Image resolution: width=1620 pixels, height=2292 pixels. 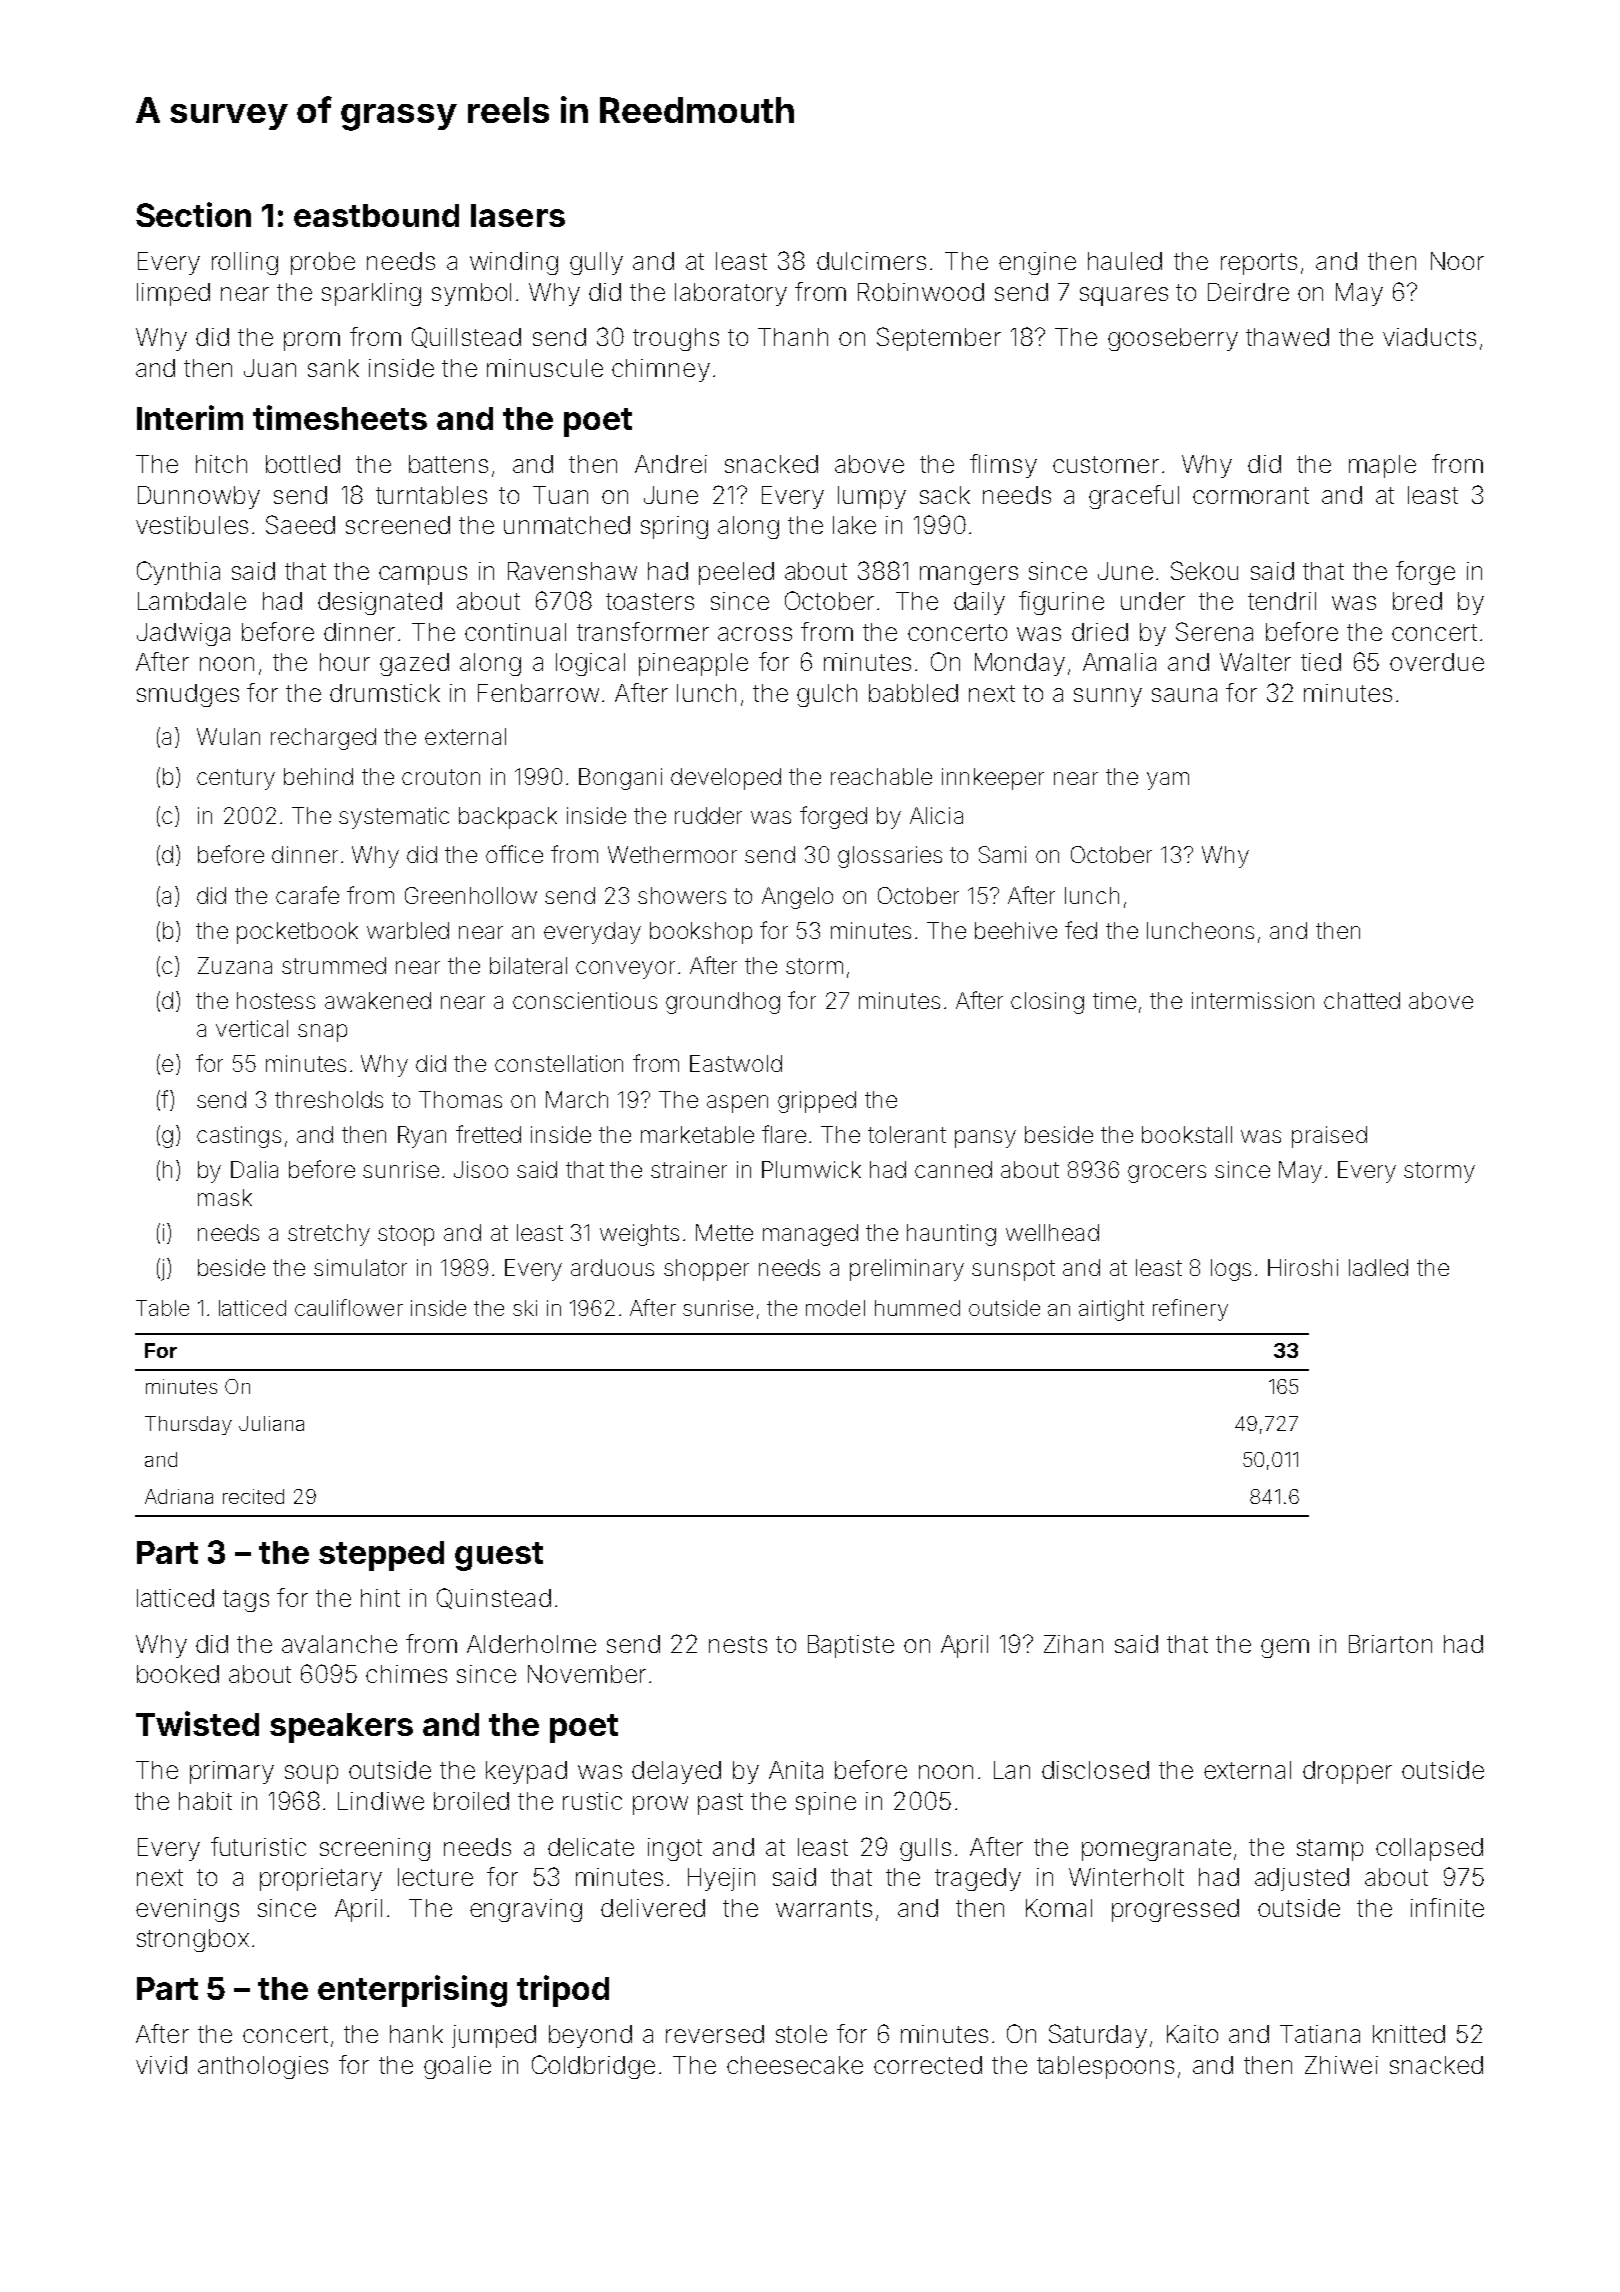 I want to click on limped, so click(x=173, y=294).
